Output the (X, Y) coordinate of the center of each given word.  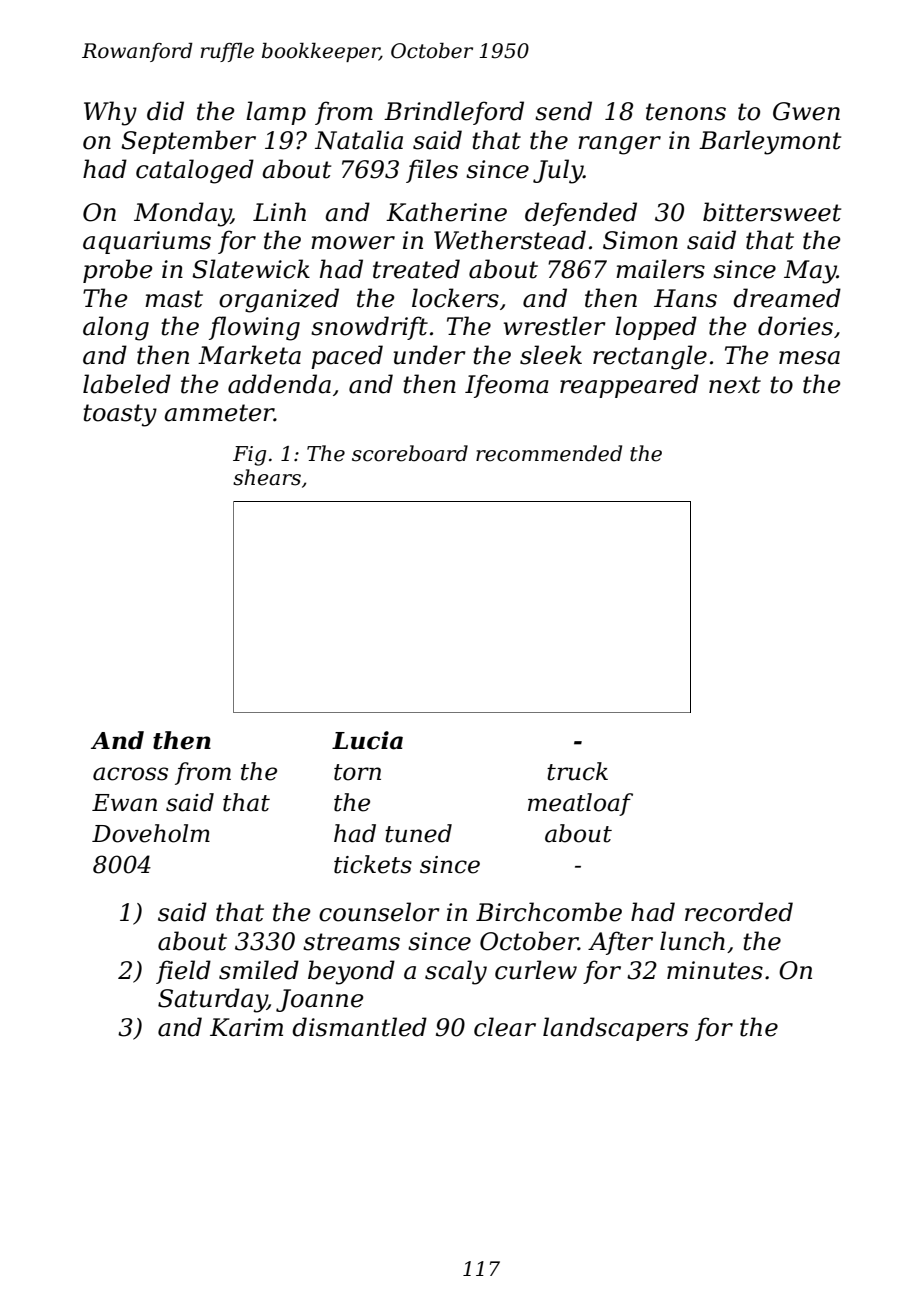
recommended (549, 453)
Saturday (212, 1000)
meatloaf (580, 804)
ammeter (219, 413)
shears (267, 477)
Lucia (367, 740)
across (130, 774)
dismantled (359, 1027)
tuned (418, 833)
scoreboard (410, 453)
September (188, 142)
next (735, 385)
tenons (686, 112)
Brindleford (454, 113)
